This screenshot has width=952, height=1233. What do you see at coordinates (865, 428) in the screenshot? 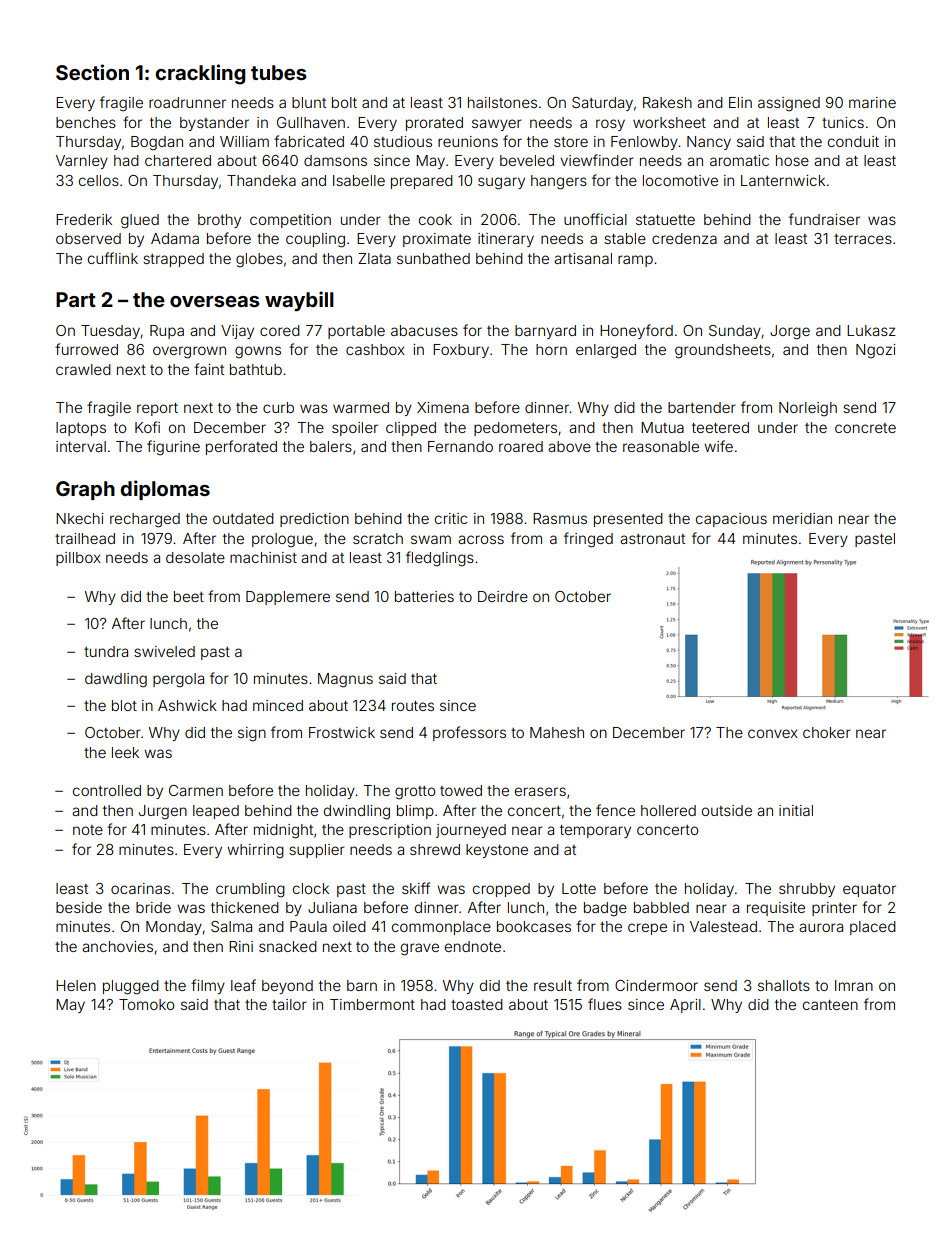
I see `concrete` at bounding box center [865, 428].
